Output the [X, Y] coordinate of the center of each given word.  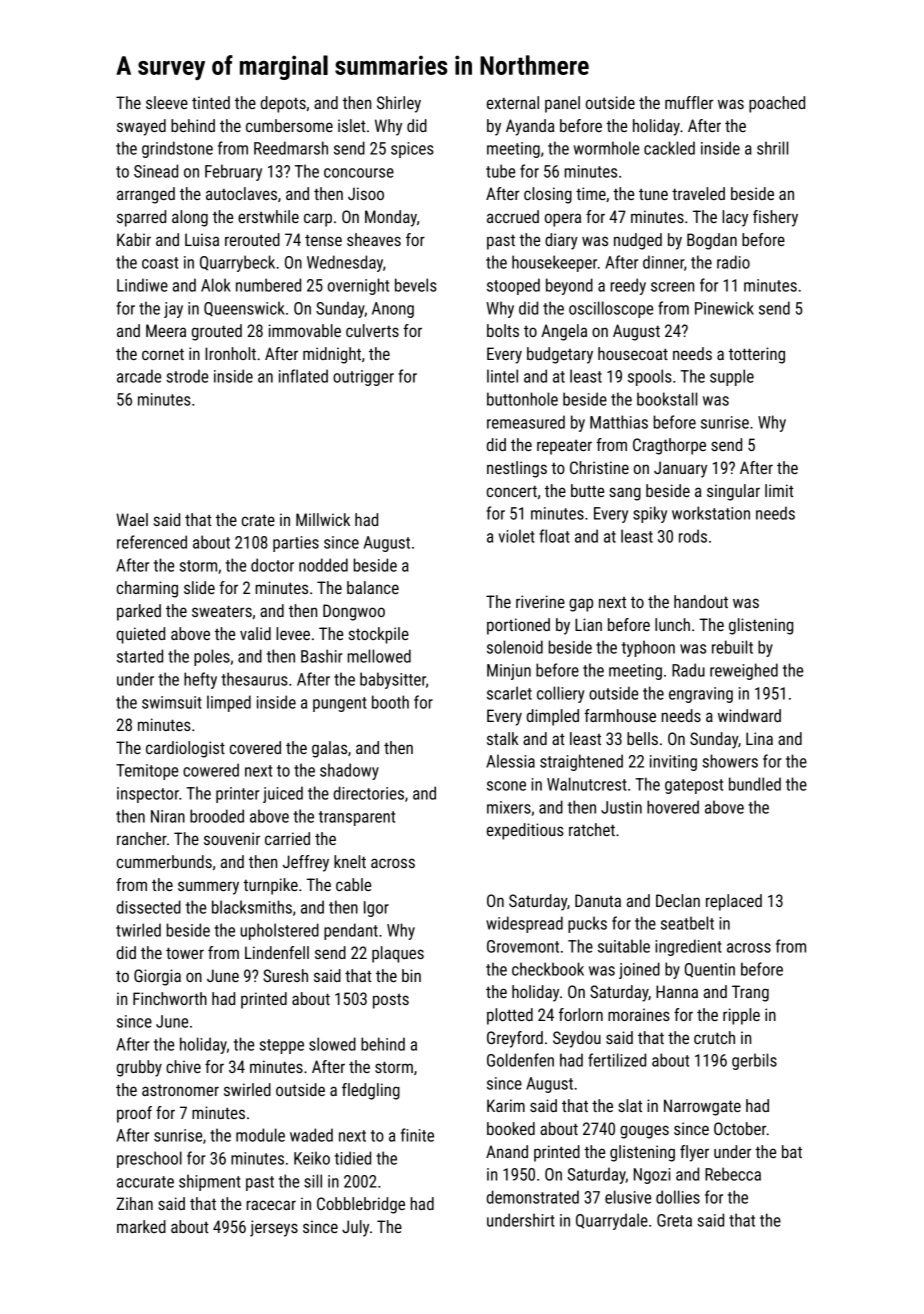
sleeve [167, 102]
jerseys [274, 1228]
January [680, 469]
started [140, 656]
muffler [689, 102]
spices [412, 150]
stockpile [379, 635]
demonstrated [533, 1197]
